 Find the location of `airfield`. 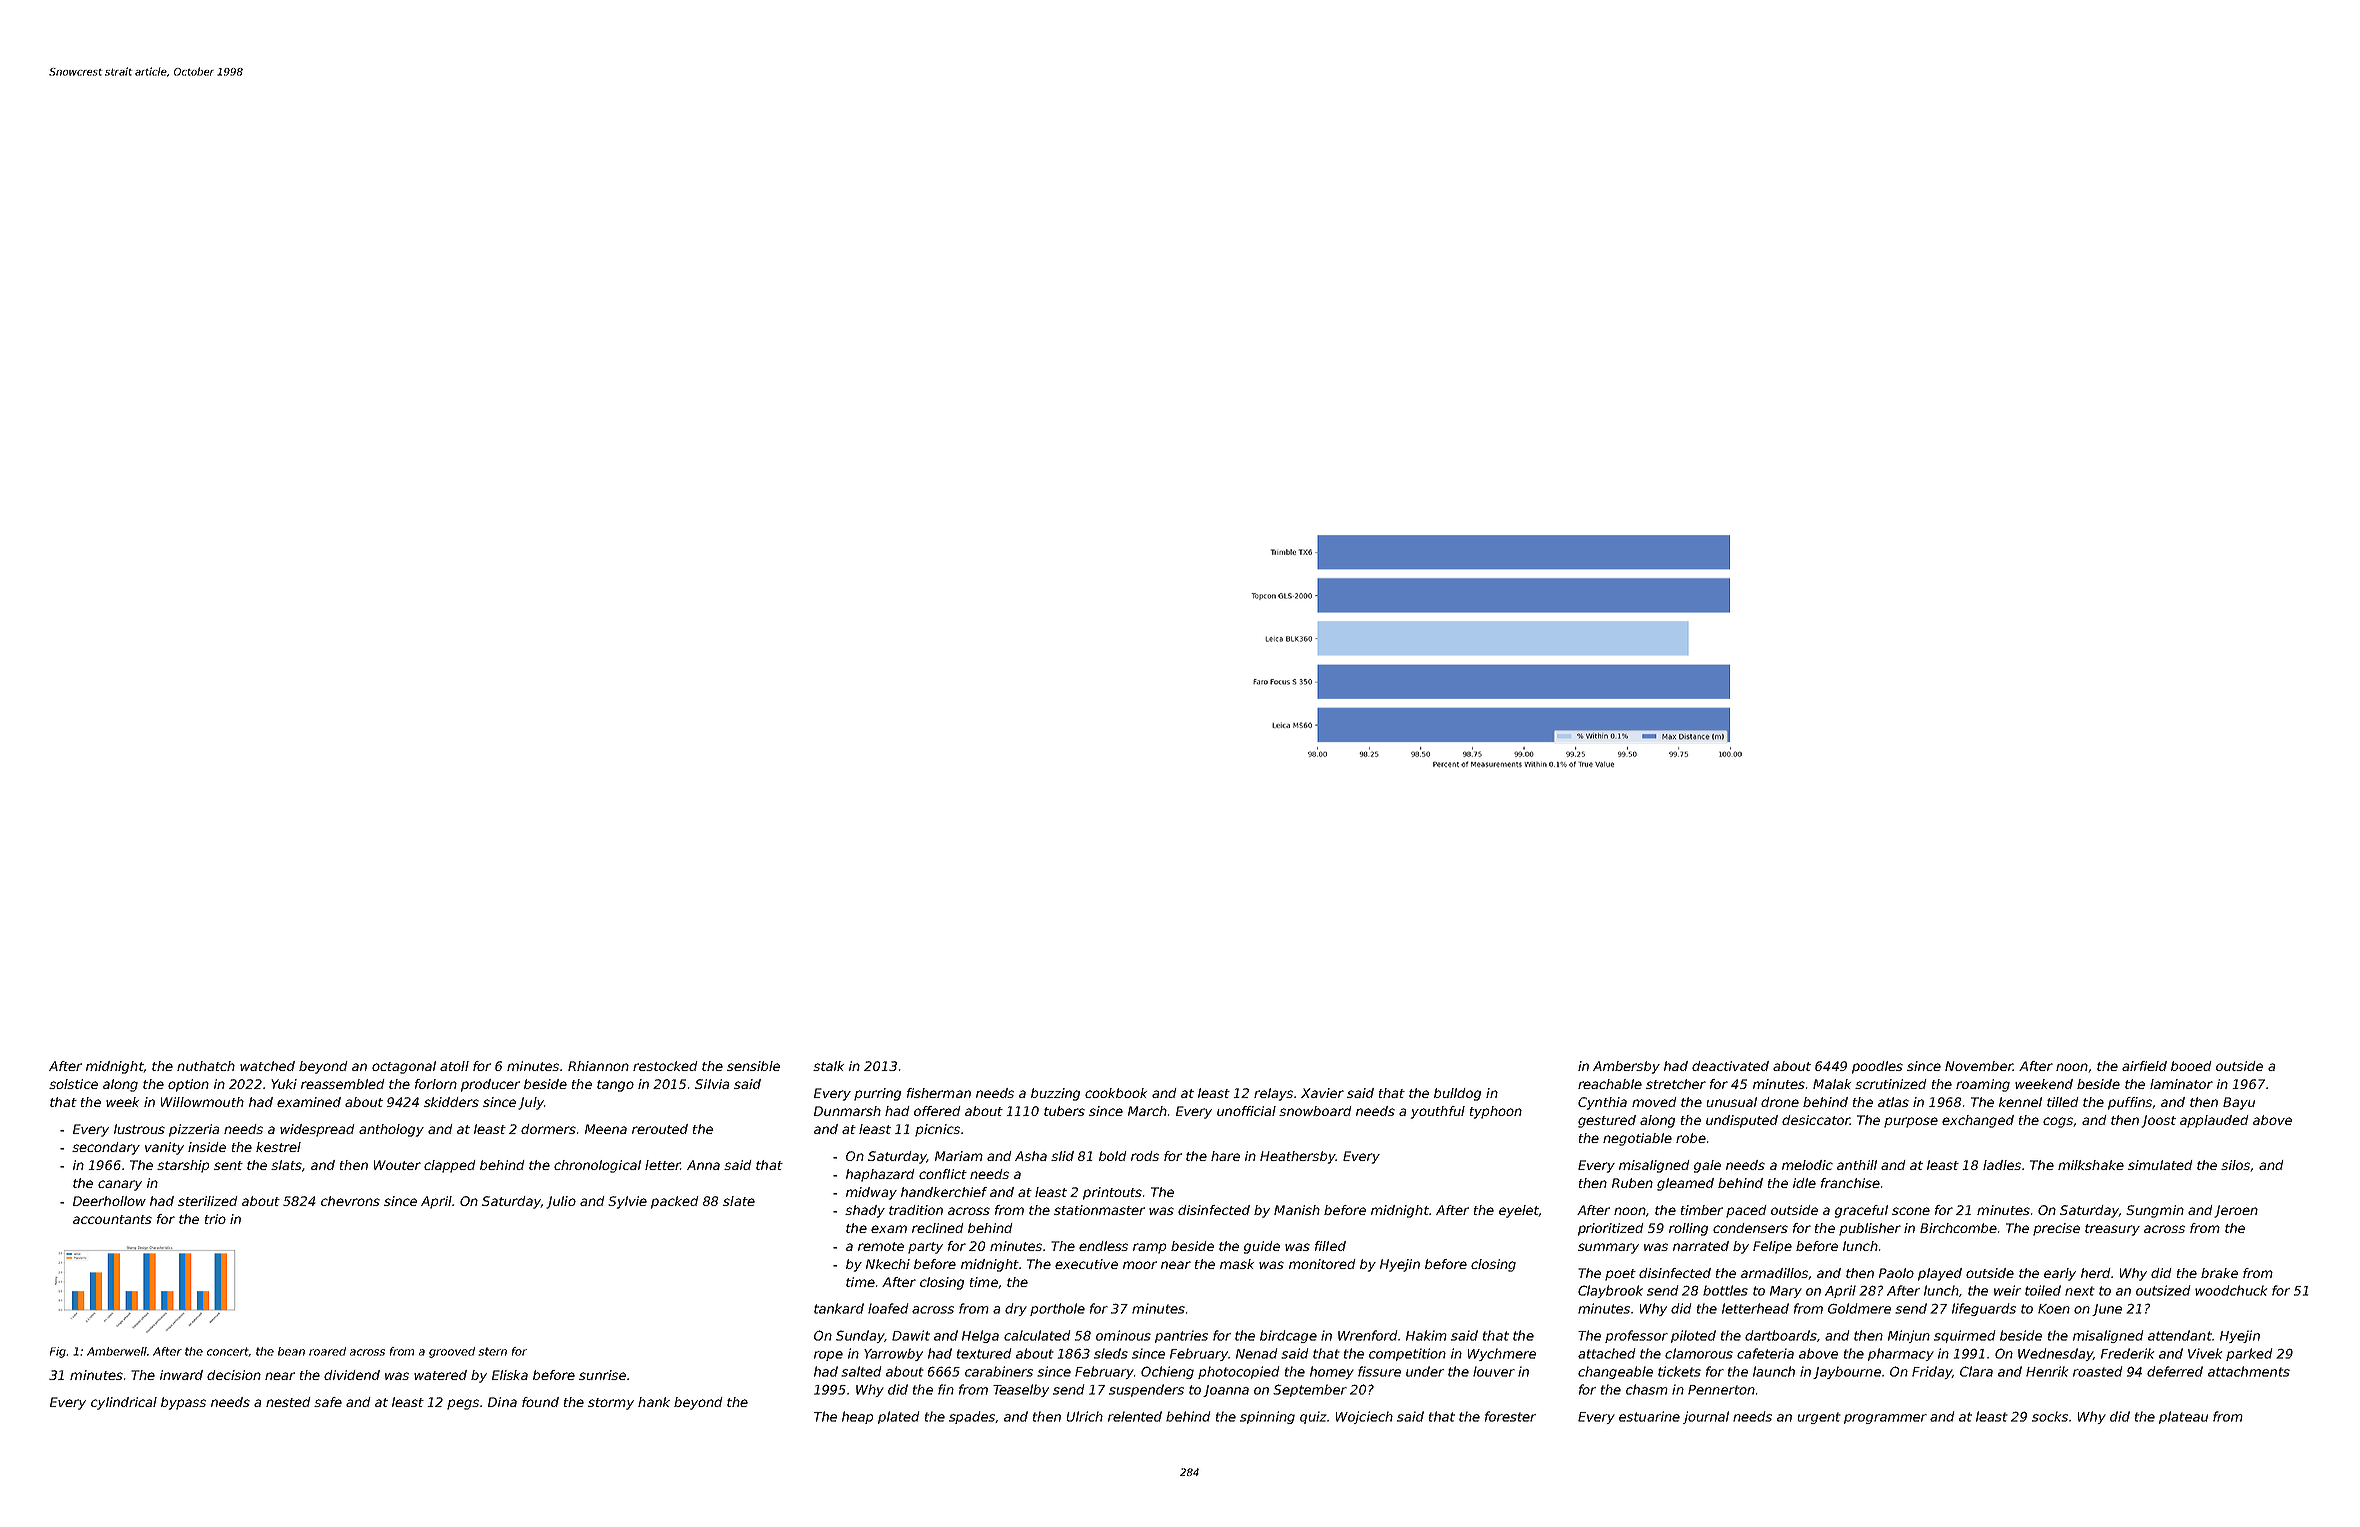

airfield is located at coordinates (2144, 1066).
